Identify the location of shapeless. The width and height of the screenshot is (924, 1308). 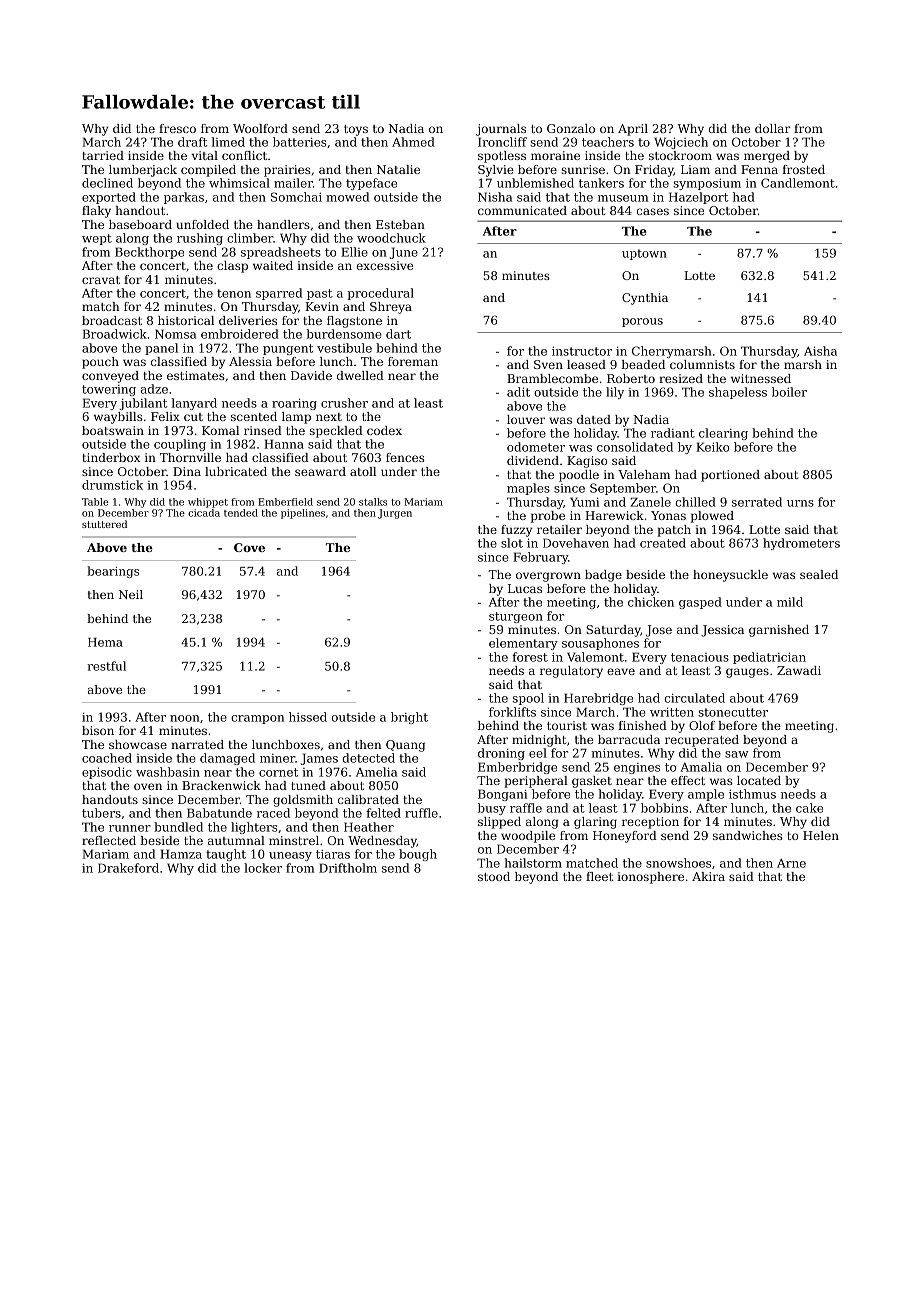
(738, 393).
